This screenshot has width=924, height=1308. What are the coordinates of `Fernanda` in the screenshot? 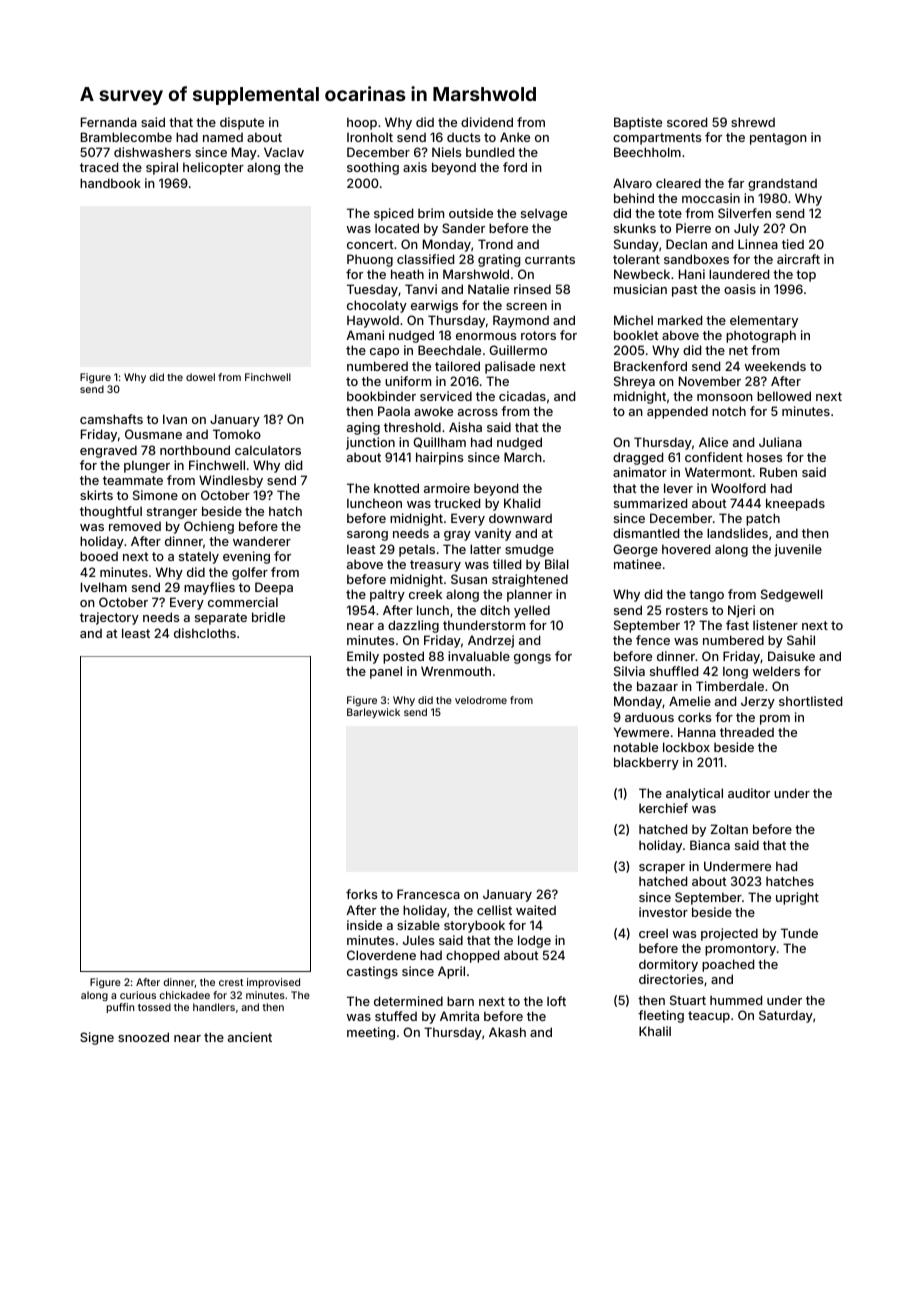 It's located at (109, 122).
